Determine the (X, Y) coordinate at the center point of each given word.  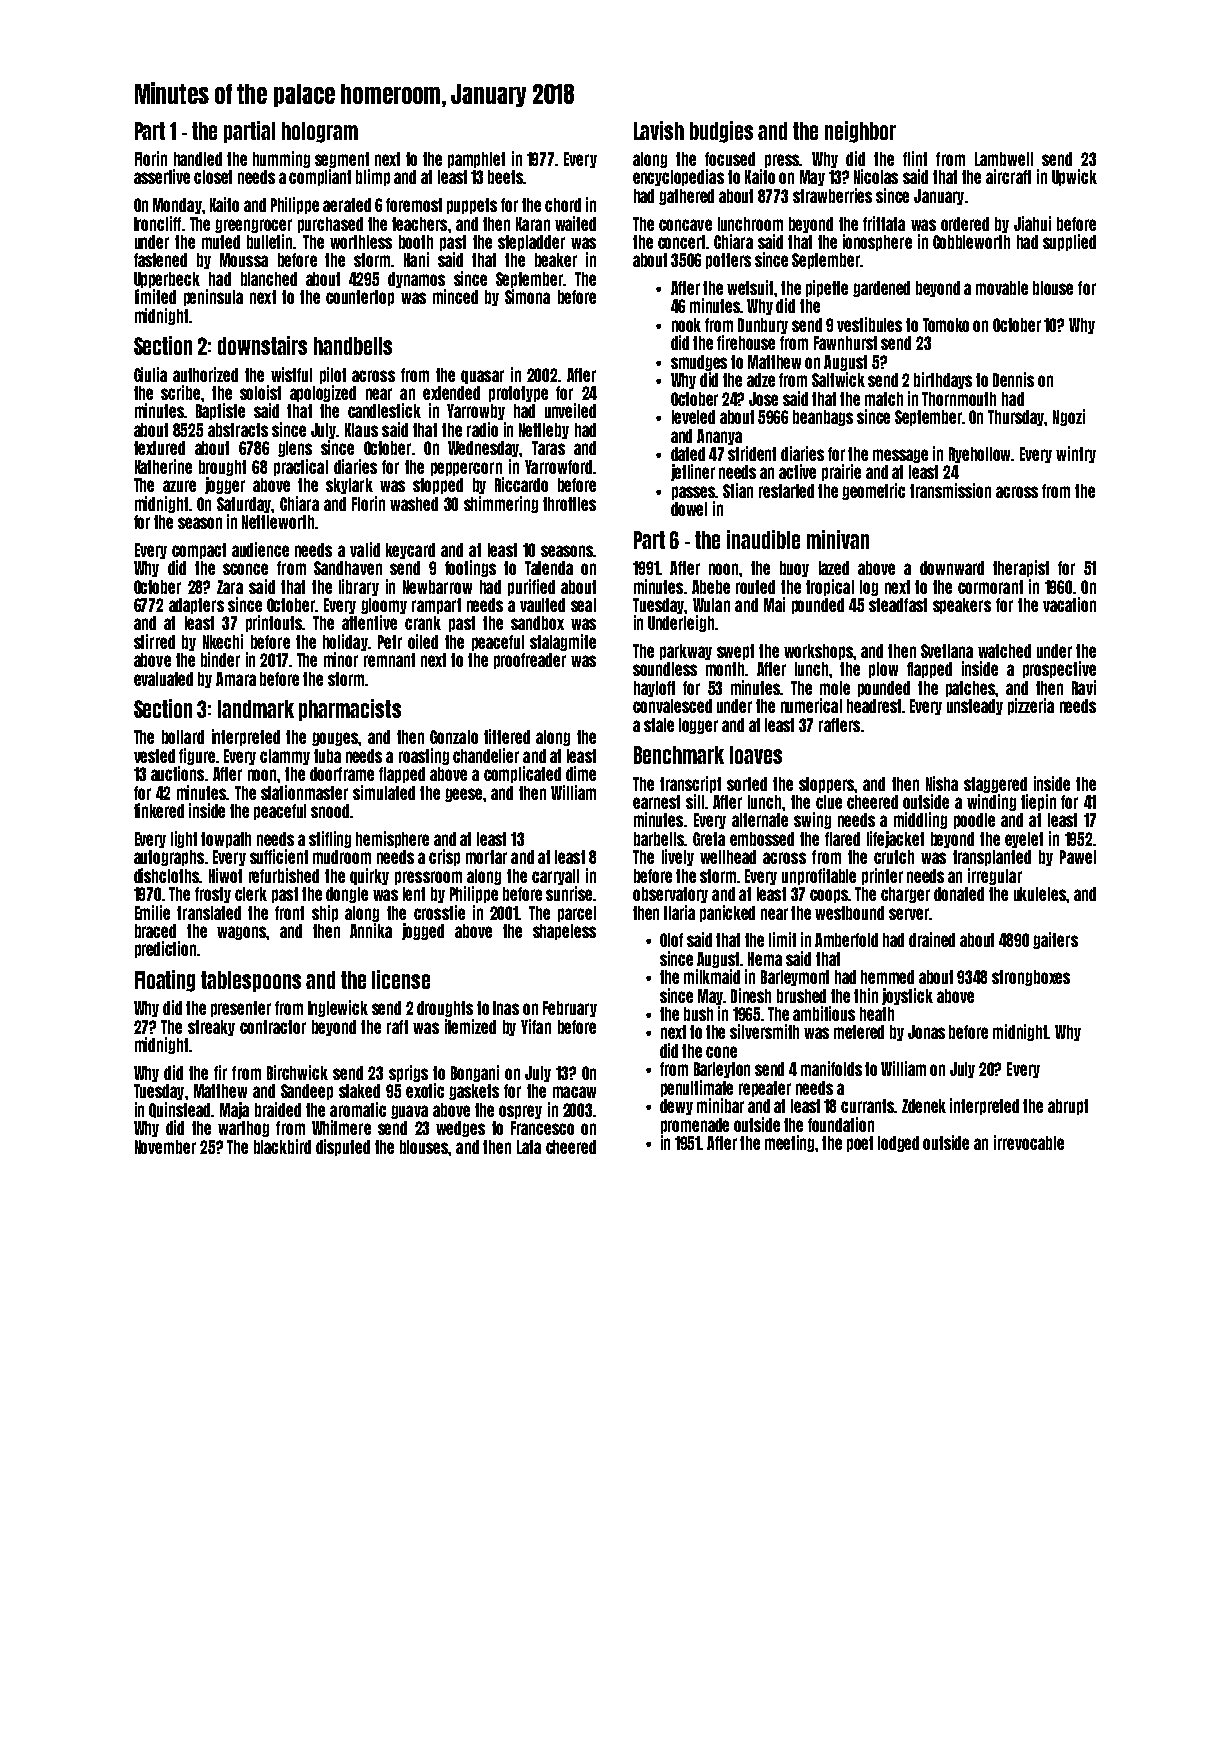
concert (681, 242)
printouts (274, 623)
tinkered (159, 810)
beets (505, 177)
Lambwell (1004, 159)
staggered (995, 785)
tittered (507, 736)
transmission (950, 490)
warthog (243, 1129)
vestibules (869, 324)
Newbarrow (437, 587)
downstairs (262, 345)
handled (198, 159)
